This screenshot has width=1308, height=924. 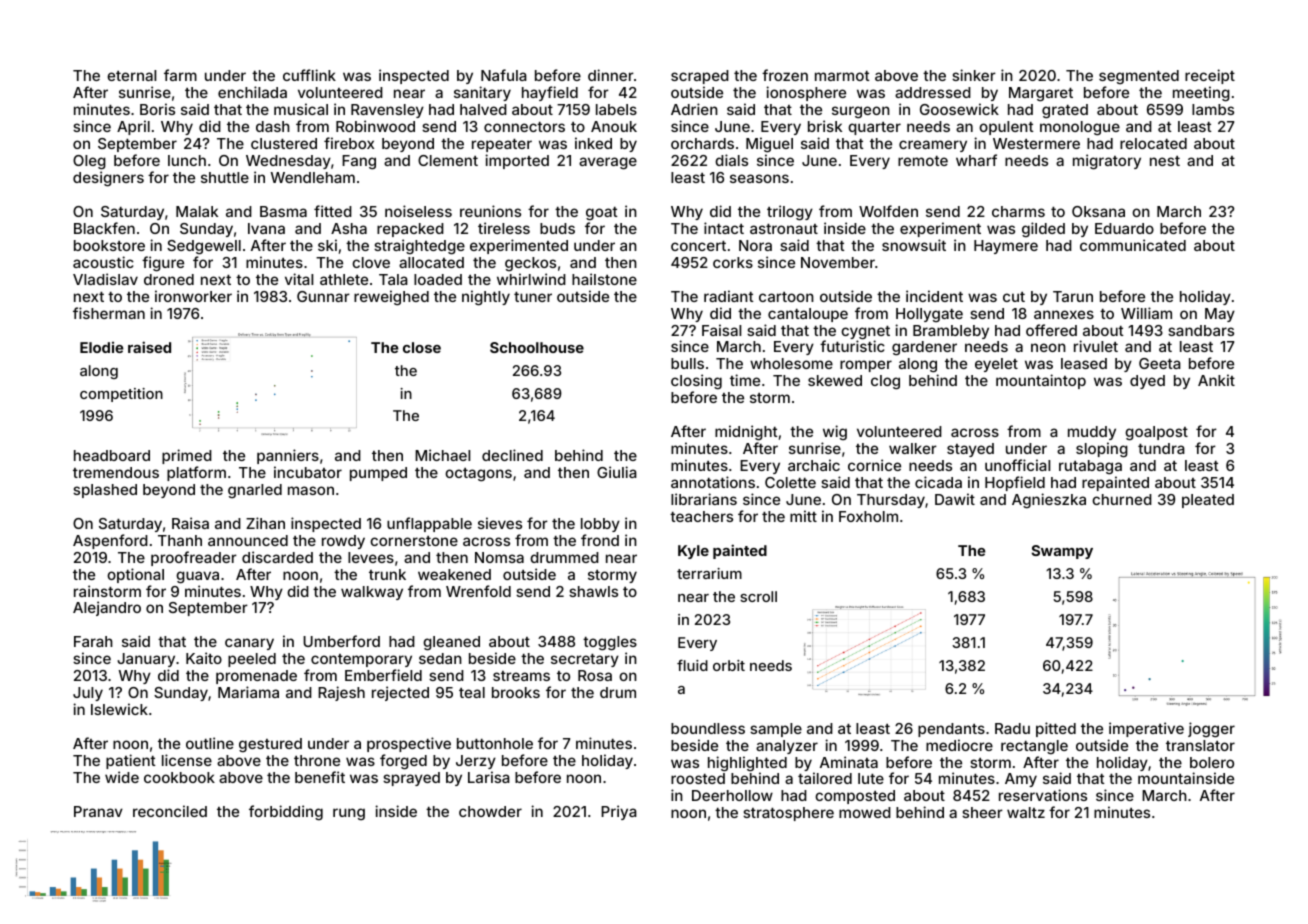 I want to click on imperative, so click(x=1146, y=729).
